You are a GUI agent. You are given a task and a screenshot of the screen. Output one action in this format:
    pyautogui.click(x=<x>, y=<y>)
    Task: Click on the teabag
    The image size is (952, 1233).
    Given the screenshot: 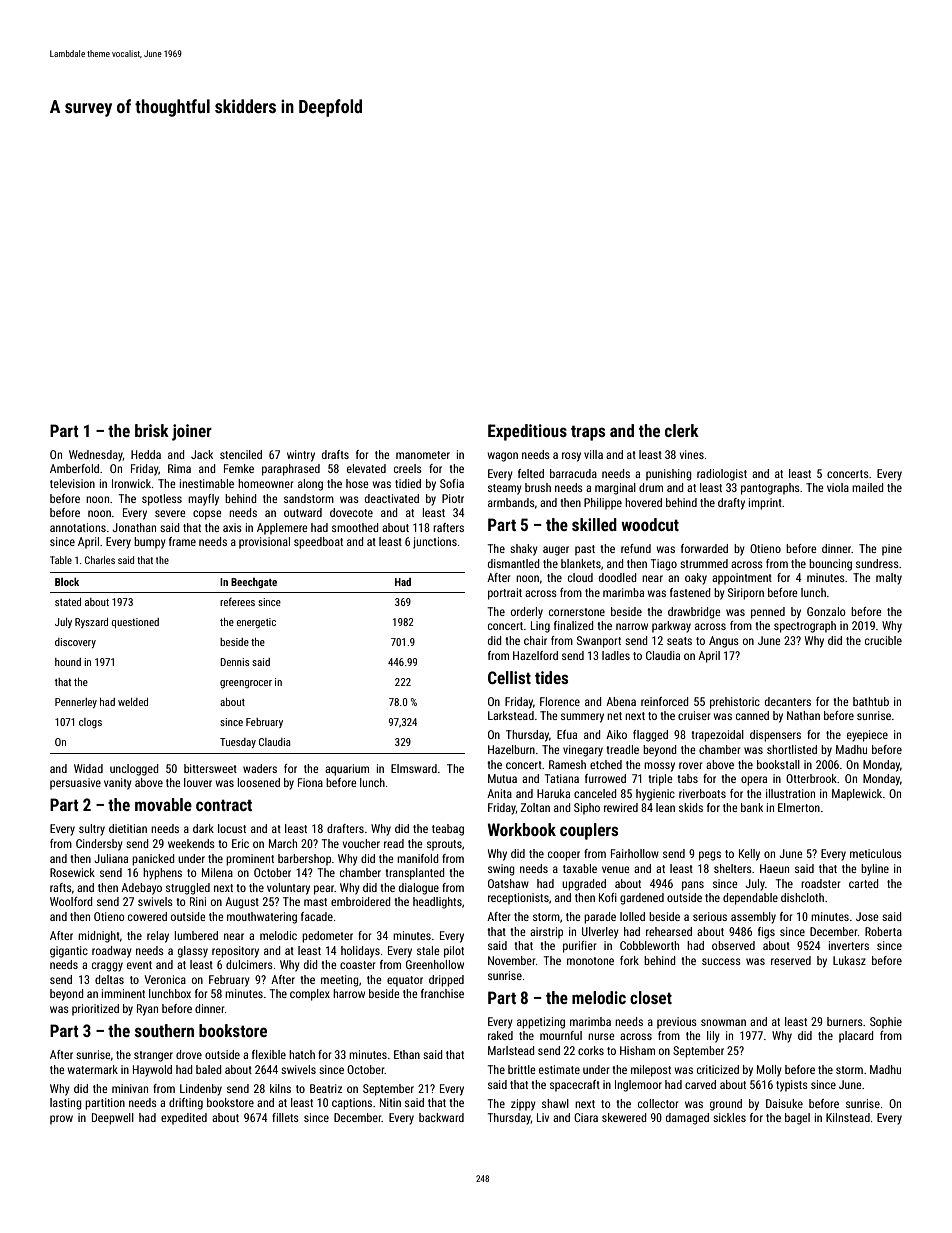 What is the action you would take?
    pyautogui.click(x=448, y=830)
